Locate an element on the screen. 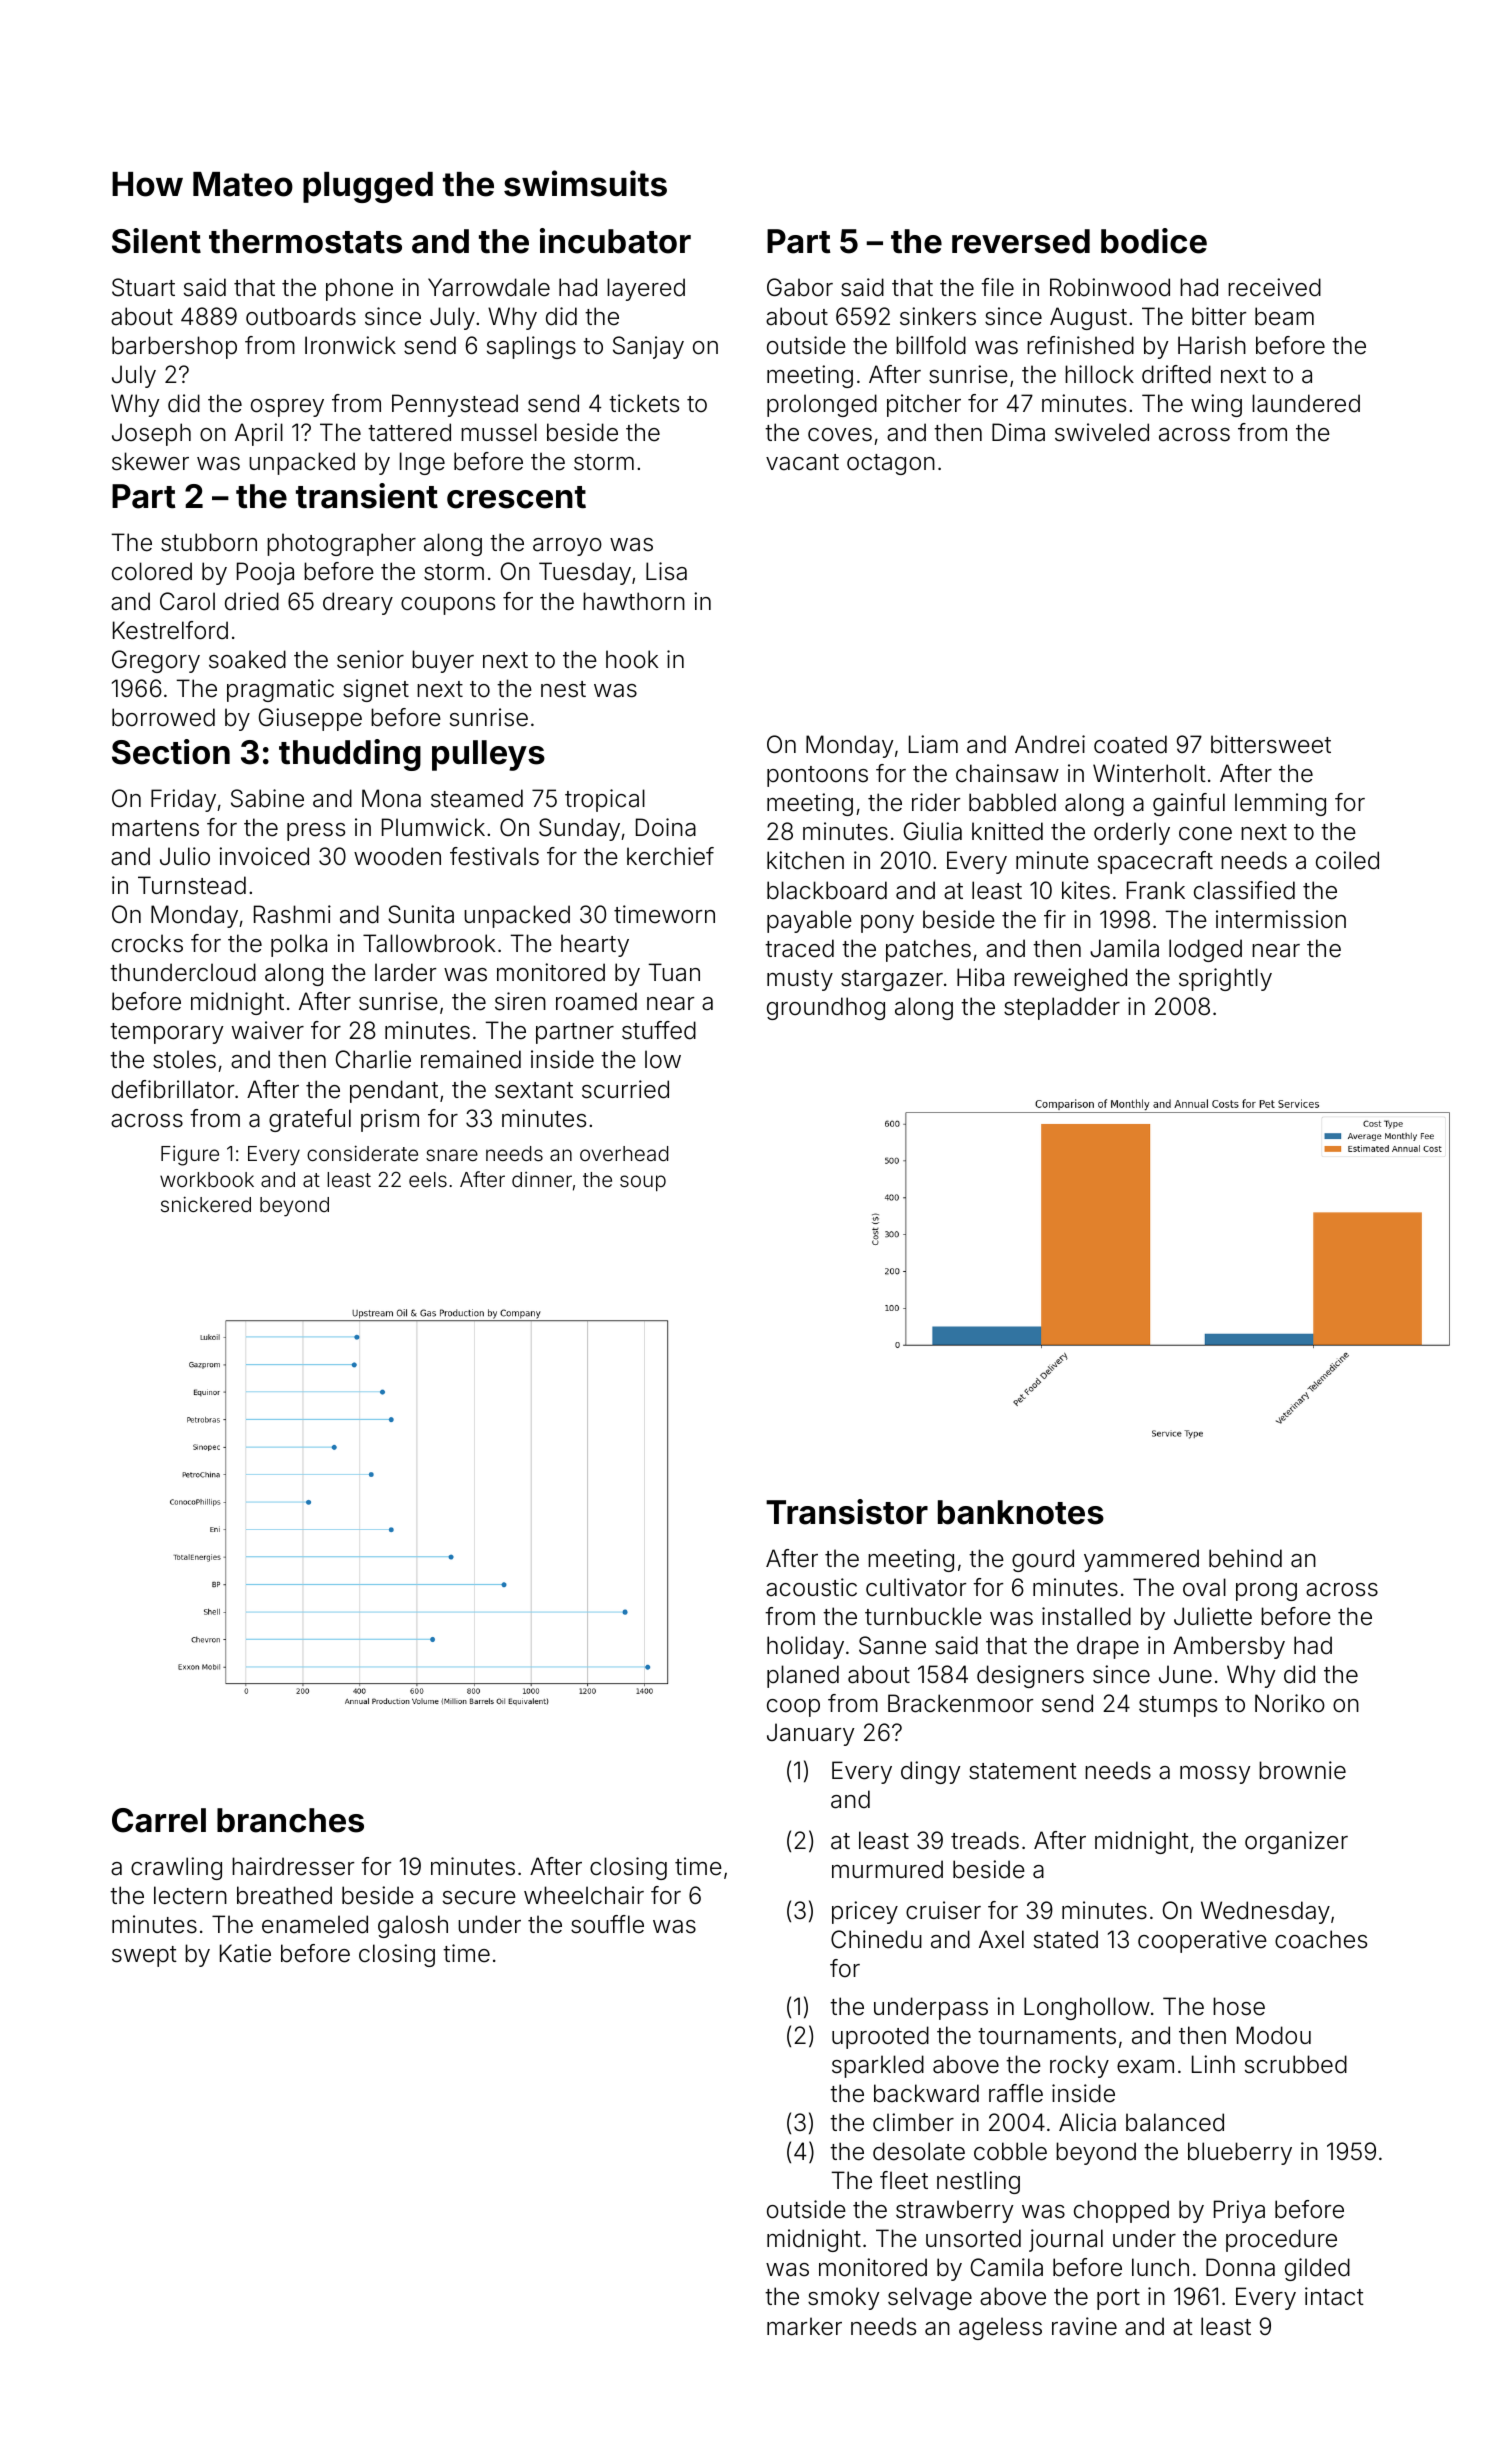 The width and height of the screenshot is (1496, 2464). Silent is located at coordinates (156, 241).
